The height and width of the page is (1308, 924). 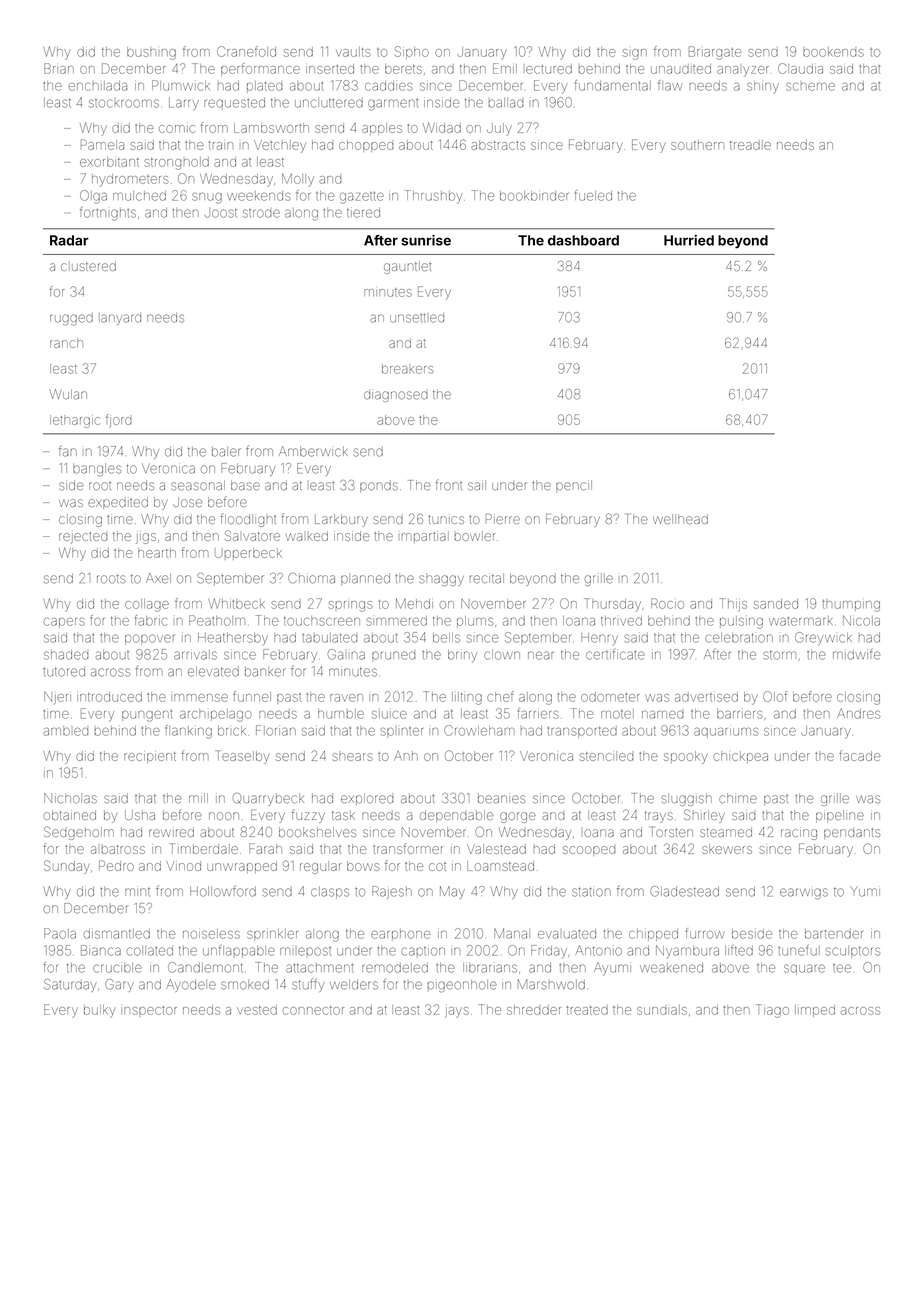 What do you see at coordinates (574, 486) in the page?
I see `pencil` at bounding box center [574, 486].
